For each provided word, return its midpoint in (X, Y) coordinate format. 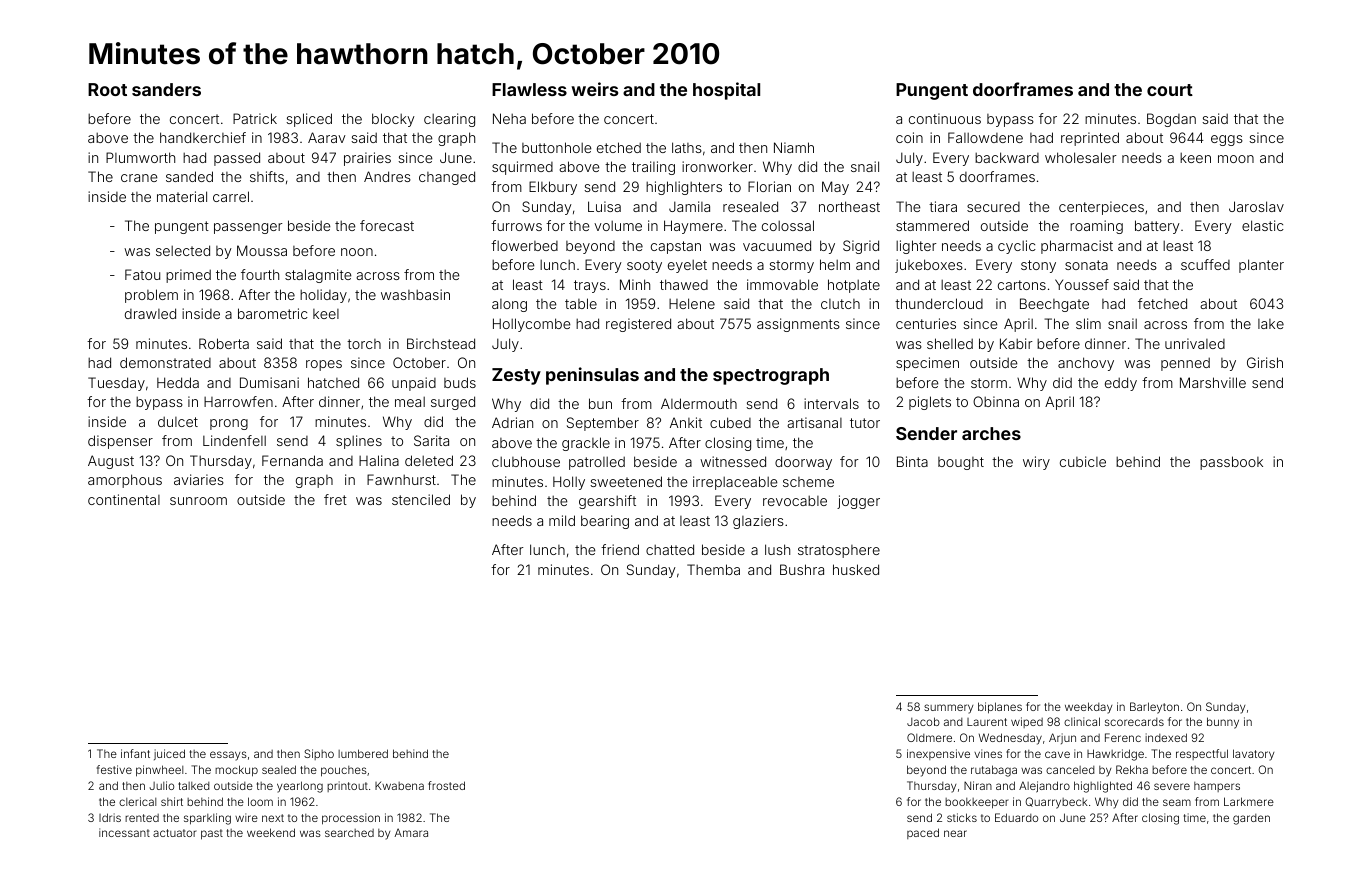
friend (620, 549)
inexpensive (938, 754)
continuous (945, 118)
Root (107, 89)
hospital (726, 91)
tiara (943, 206)
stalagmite (318, 276)
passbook (1231, 463)
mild (562, 520)
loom (260, 801)
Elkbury (553, 188)
